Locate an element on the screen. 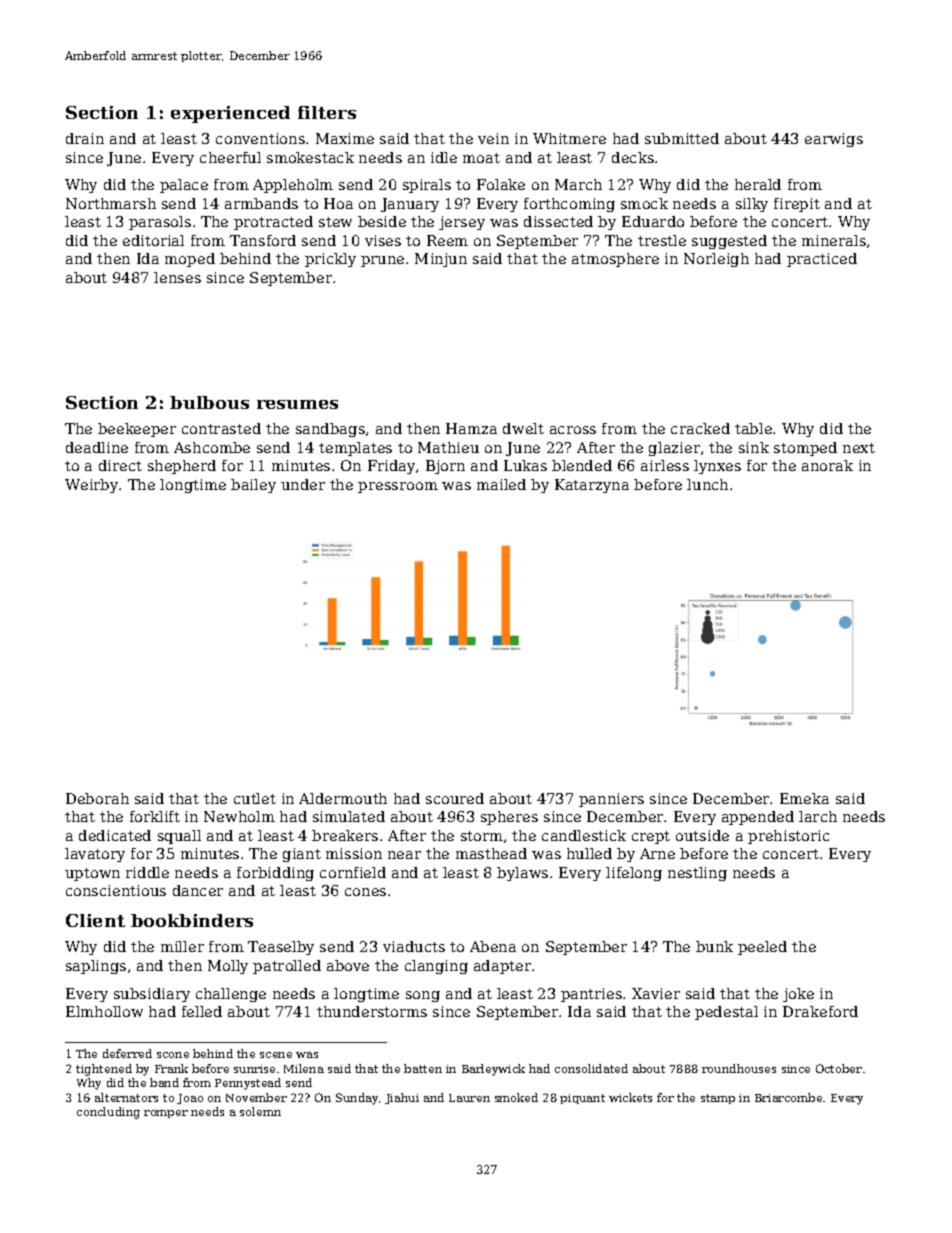 The height and width of the screenshot is (1233, 952). Emeka is located at coordinates (804, 798).
